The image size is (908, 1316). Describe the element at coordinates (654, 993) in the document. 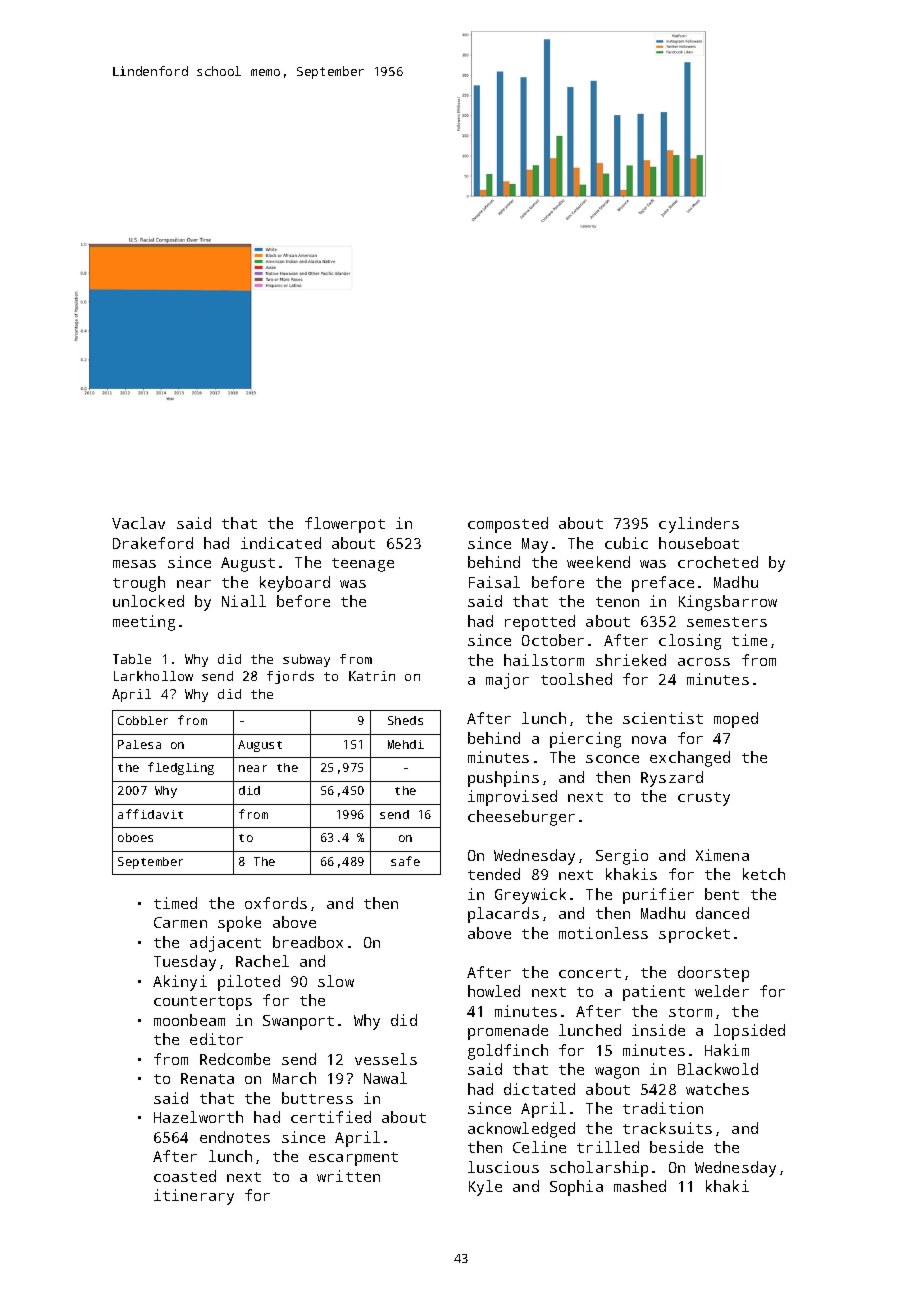

I see `patient` at that location.
